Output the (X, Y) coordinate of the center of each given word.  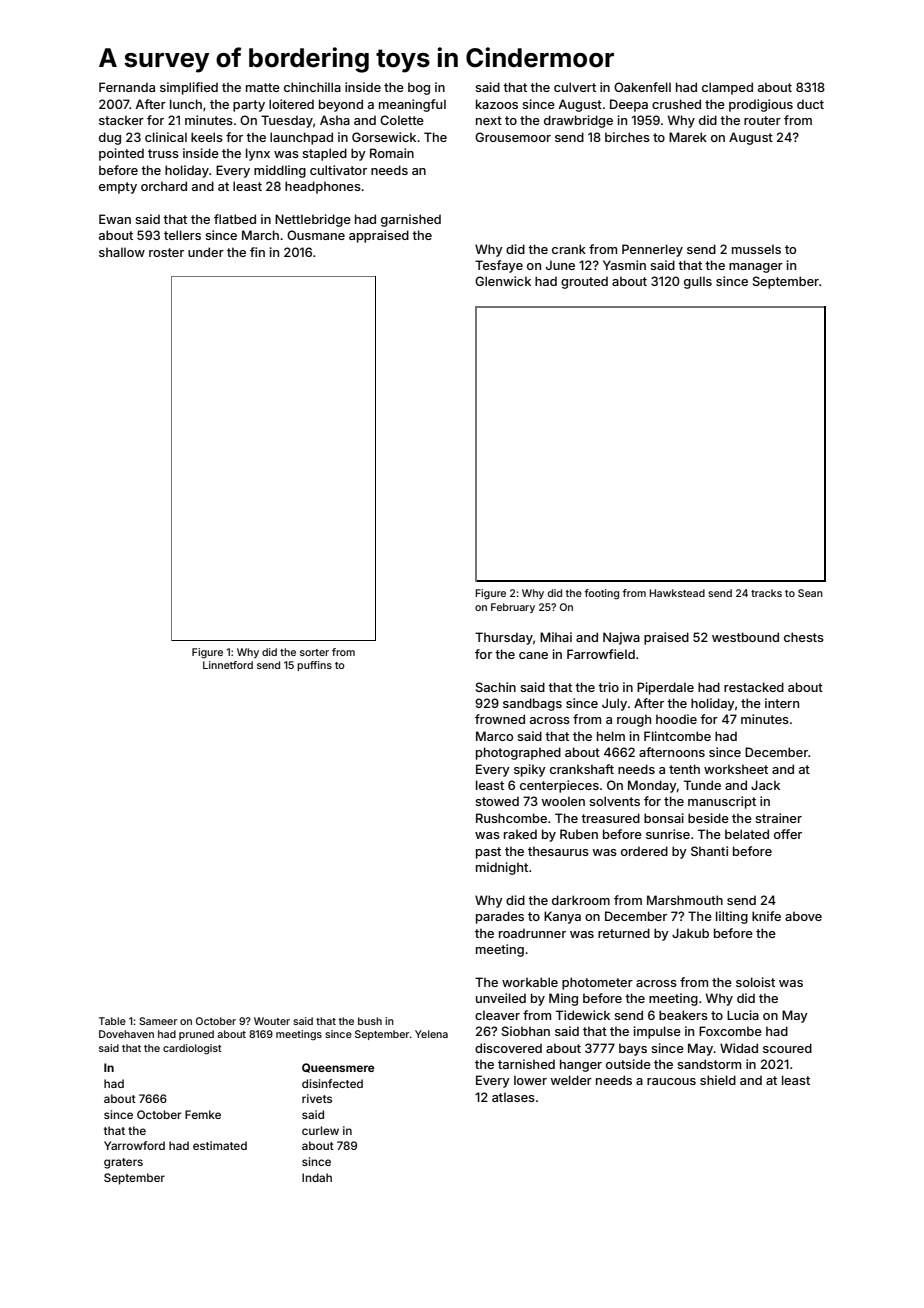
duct (810, 104)
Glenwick (503, 281)
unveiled (501, 998)
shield (718, 1080)
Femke (203, 1114)
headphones (323, 187)
